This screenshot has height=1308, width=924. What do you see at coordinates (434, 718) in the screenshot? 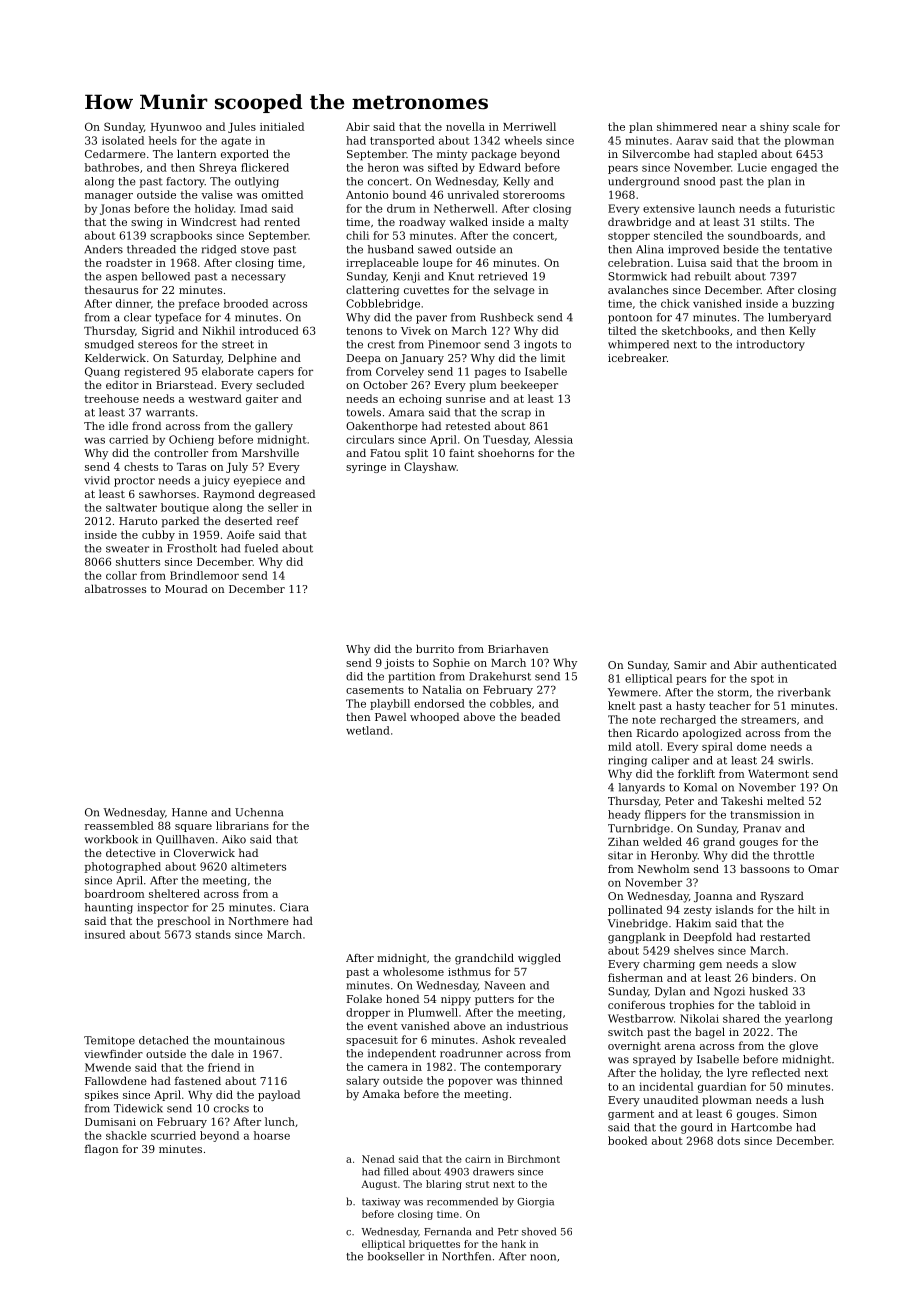
I see `whooped` at bounding box center [434, 718].
